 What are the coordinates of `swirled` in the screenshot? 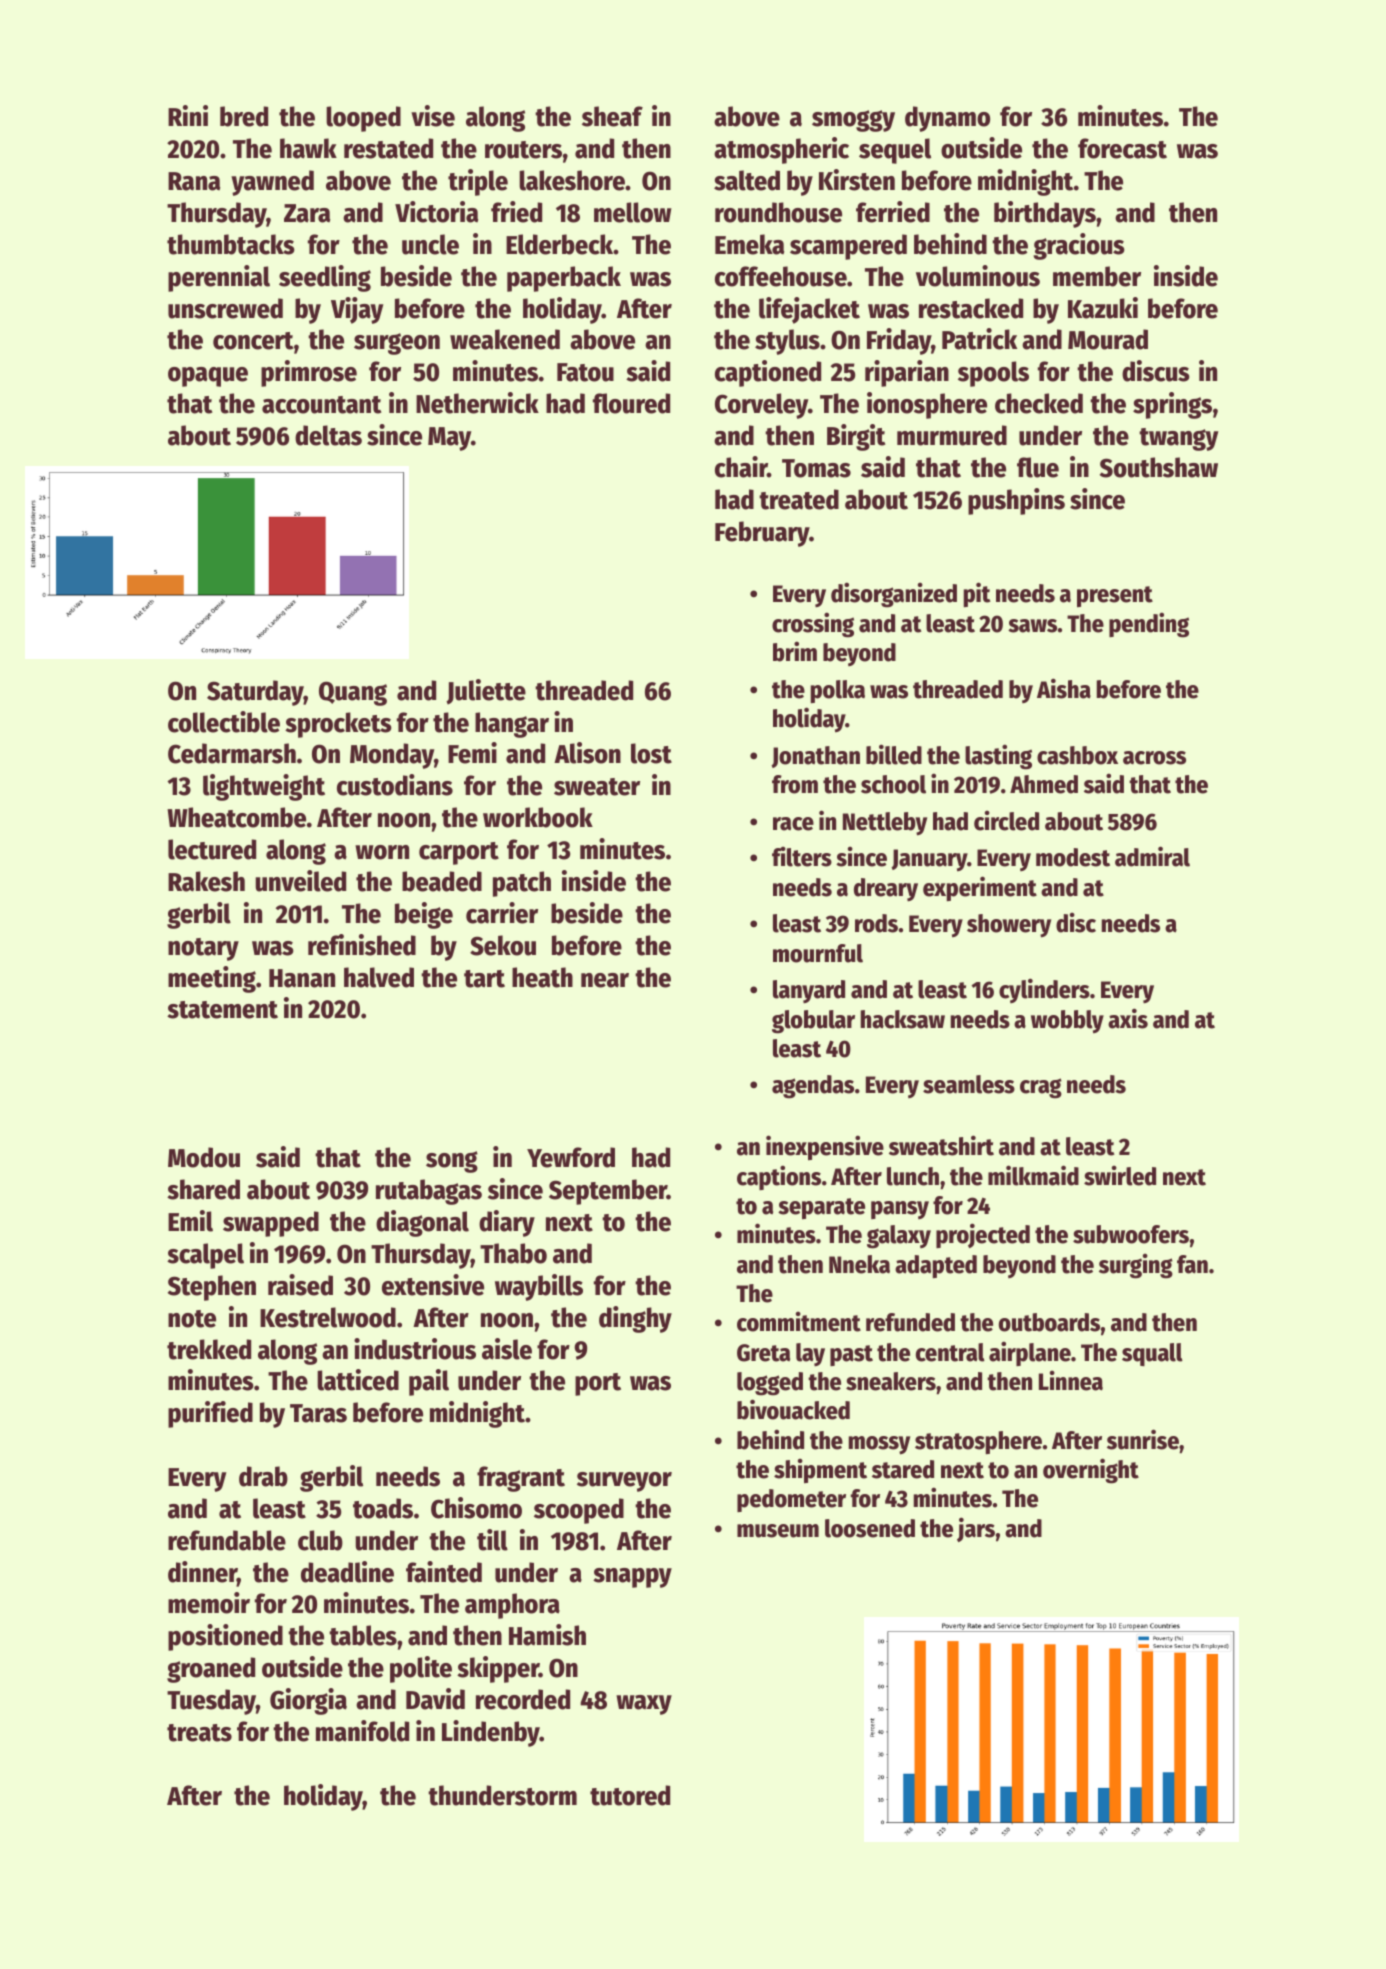 It's located at (1120, 1175).
